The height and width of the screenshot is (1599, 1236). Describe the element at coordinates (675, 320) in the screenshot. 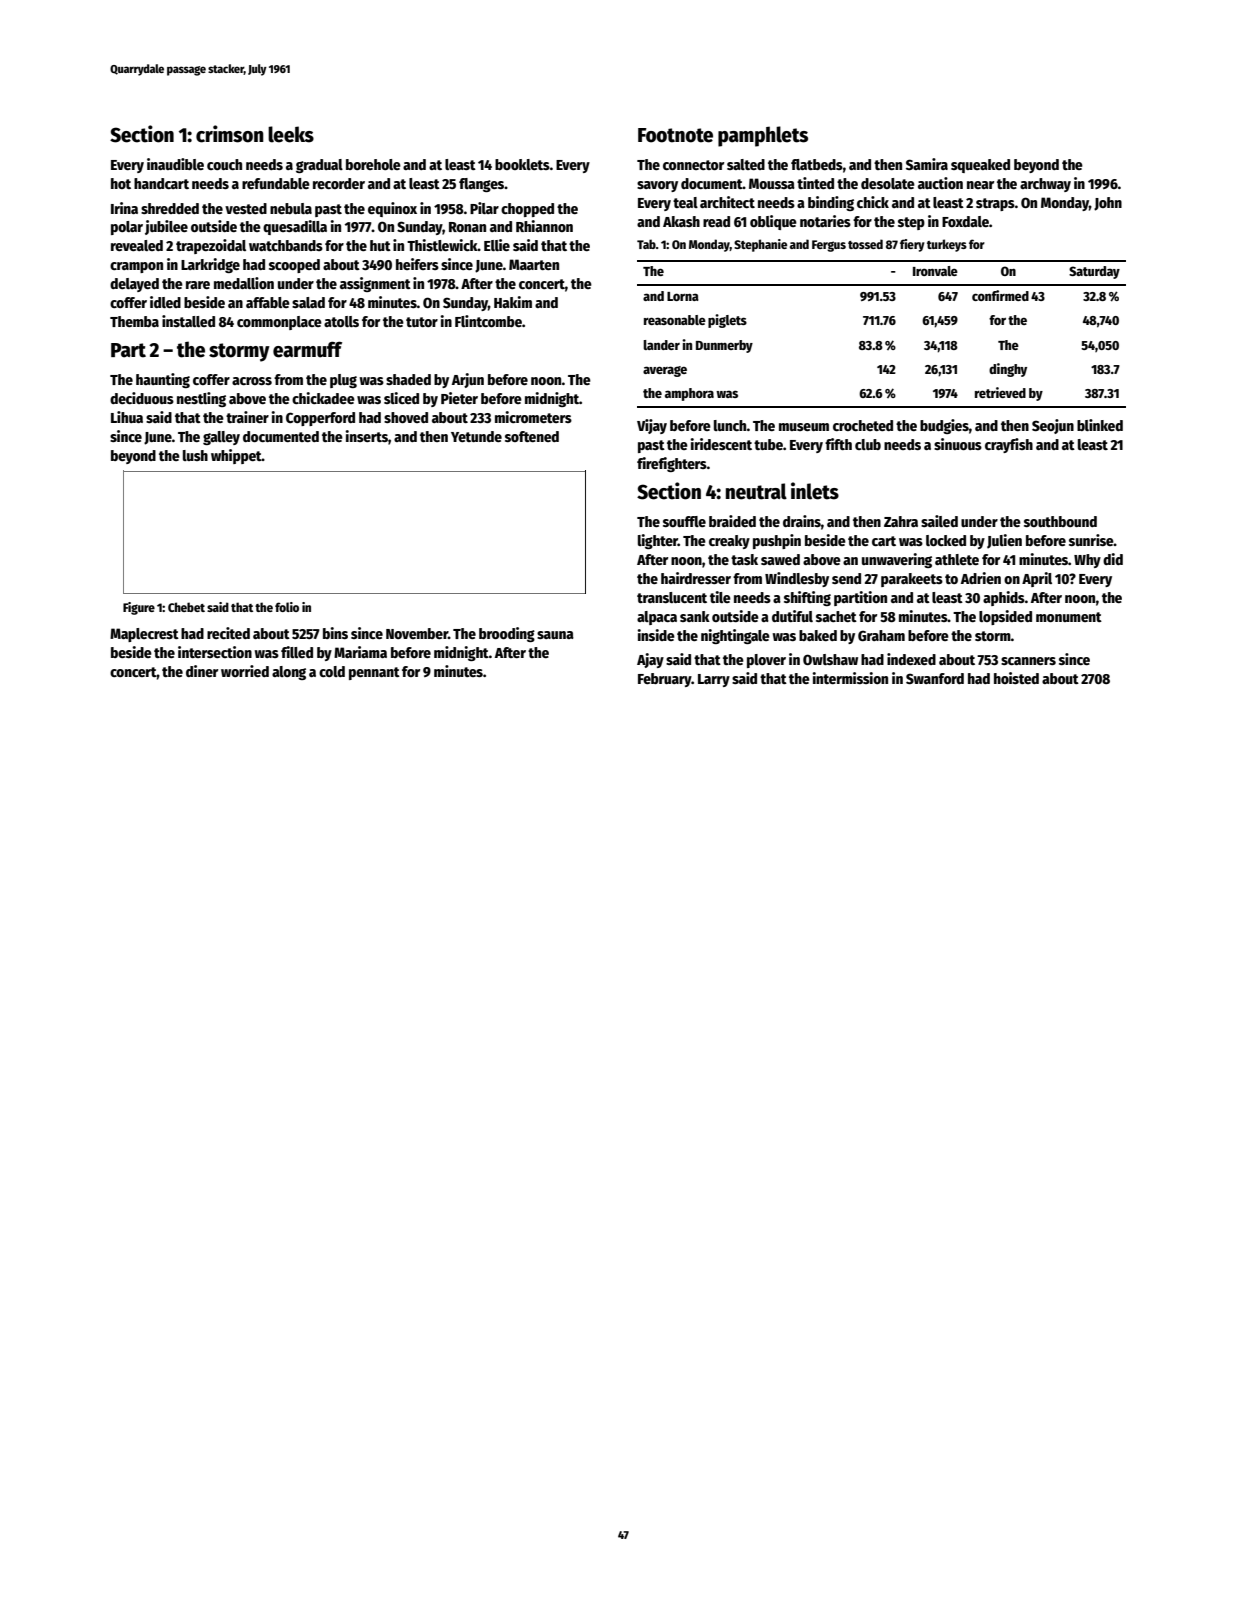

I see `reasonable` at that location.
